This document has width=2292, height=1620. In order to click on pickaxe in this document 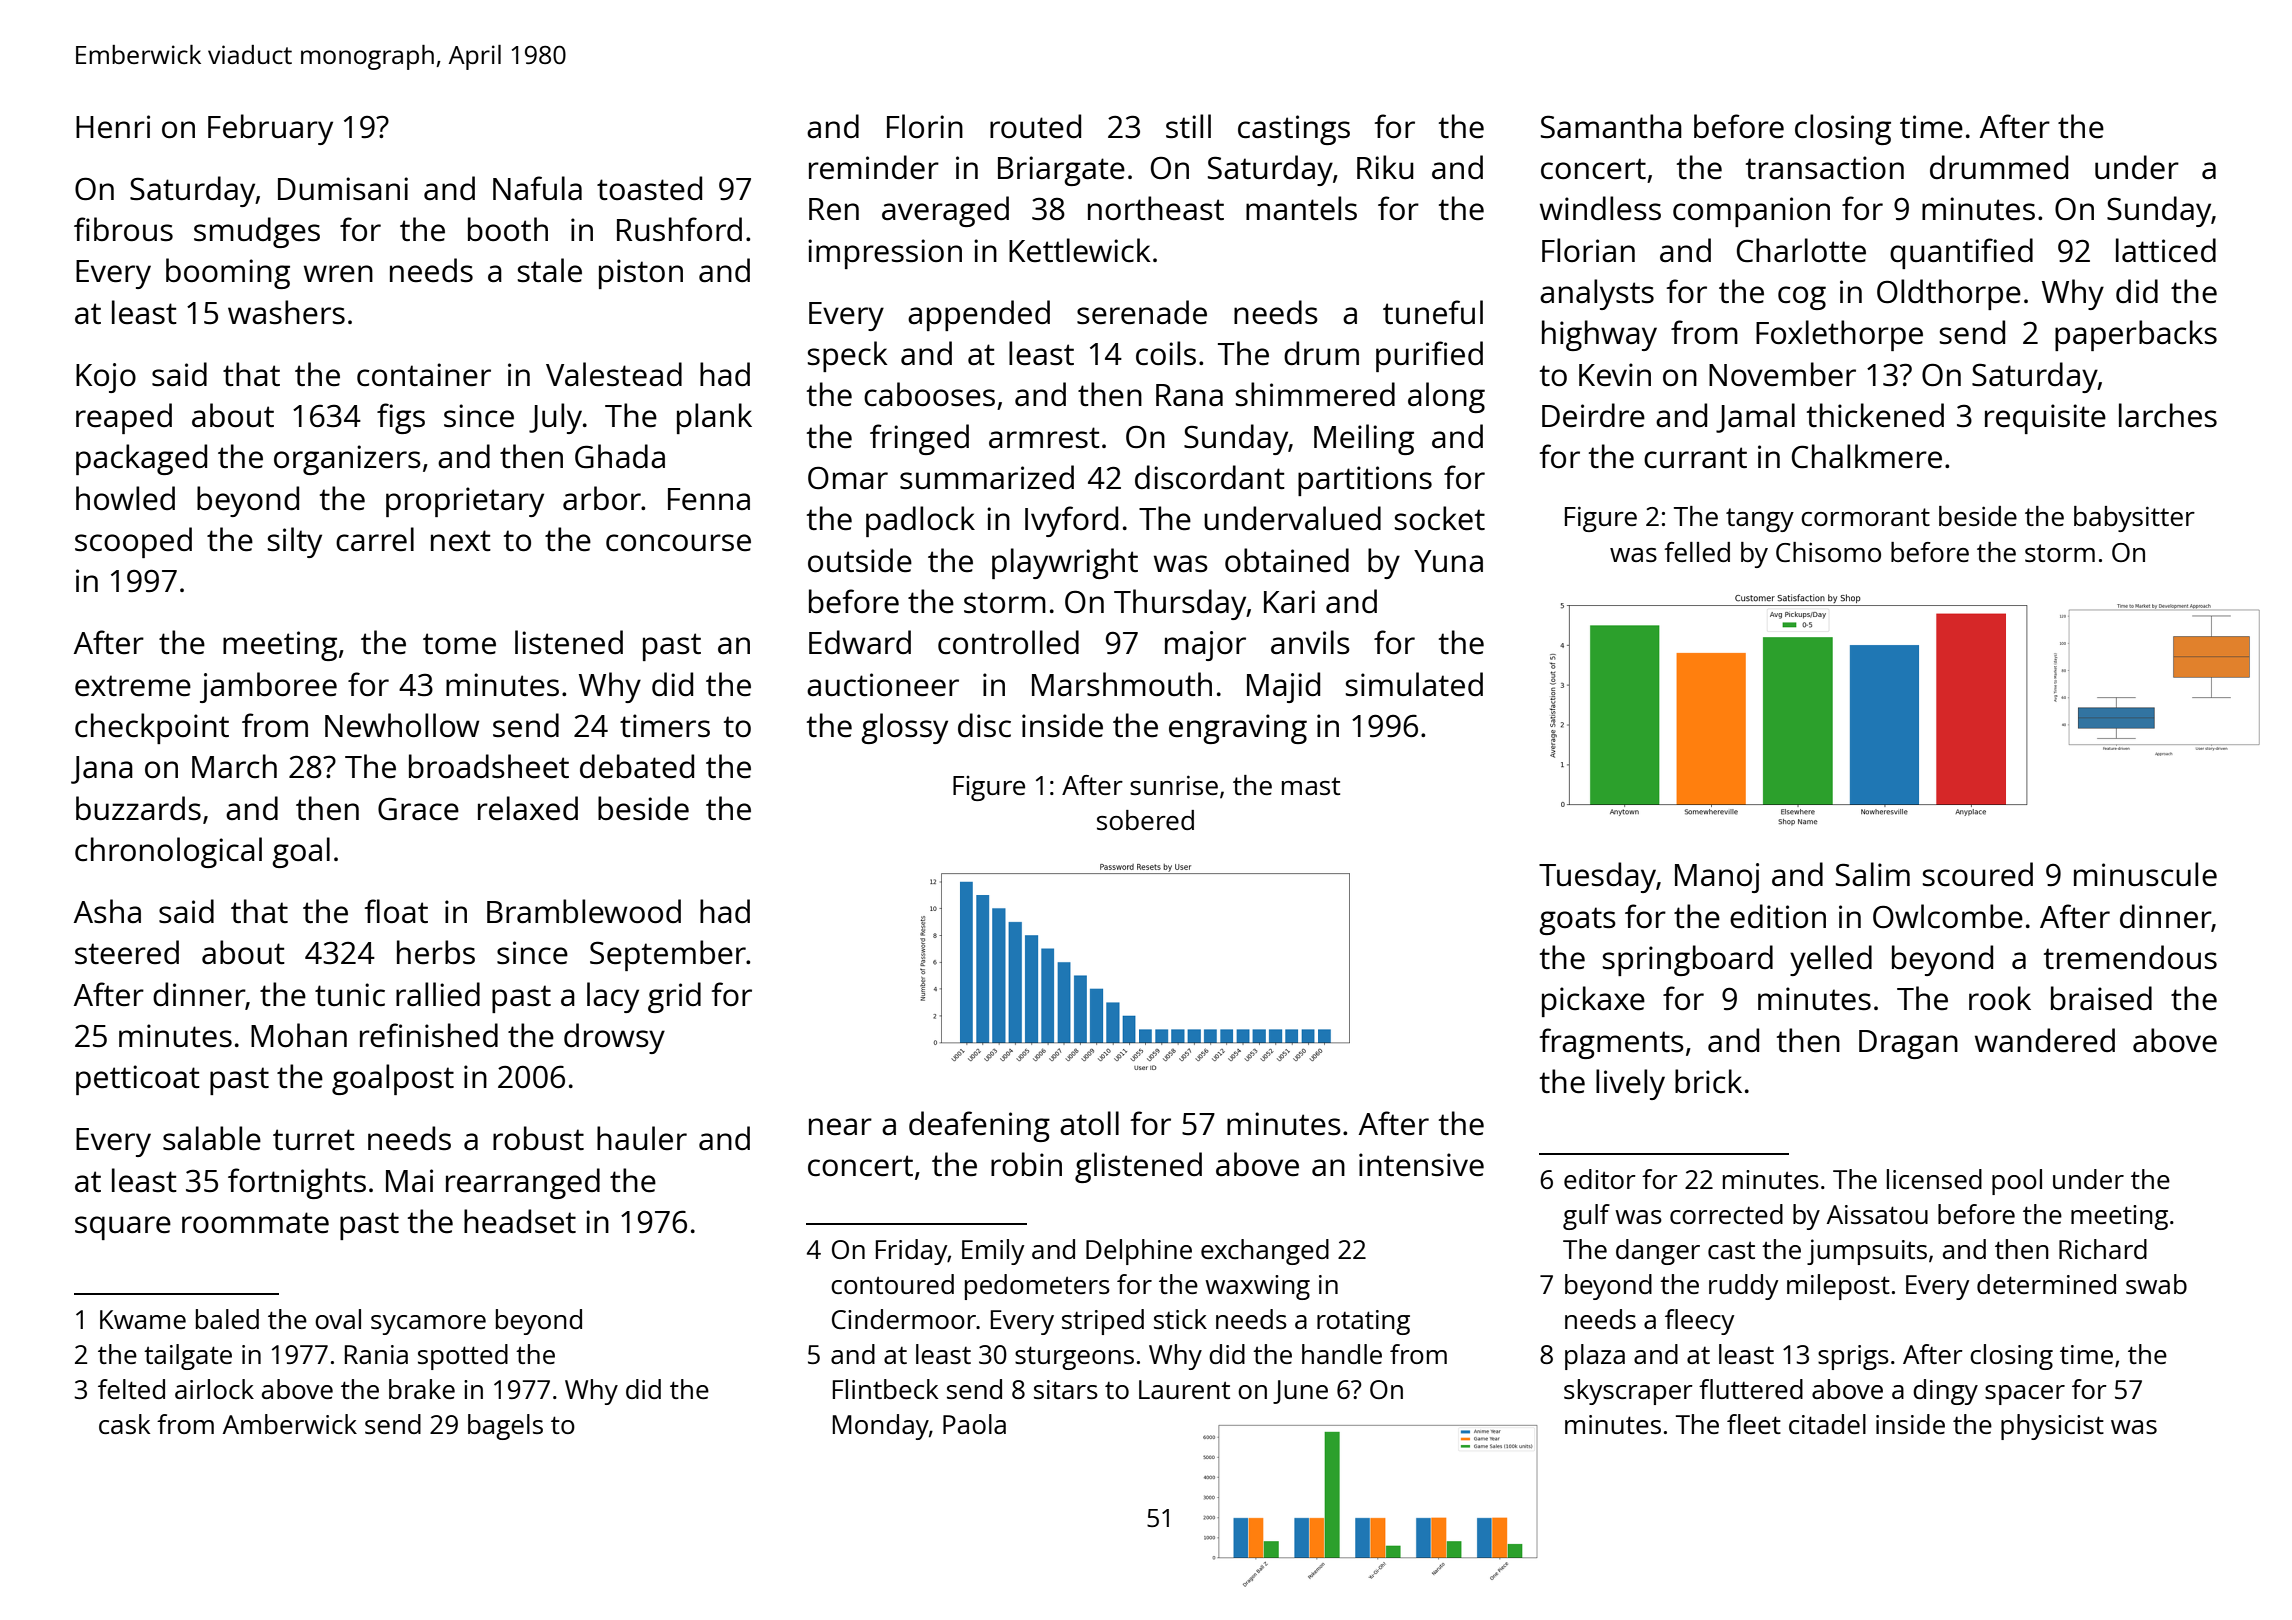, I will do `click(1593, 1001)`.
